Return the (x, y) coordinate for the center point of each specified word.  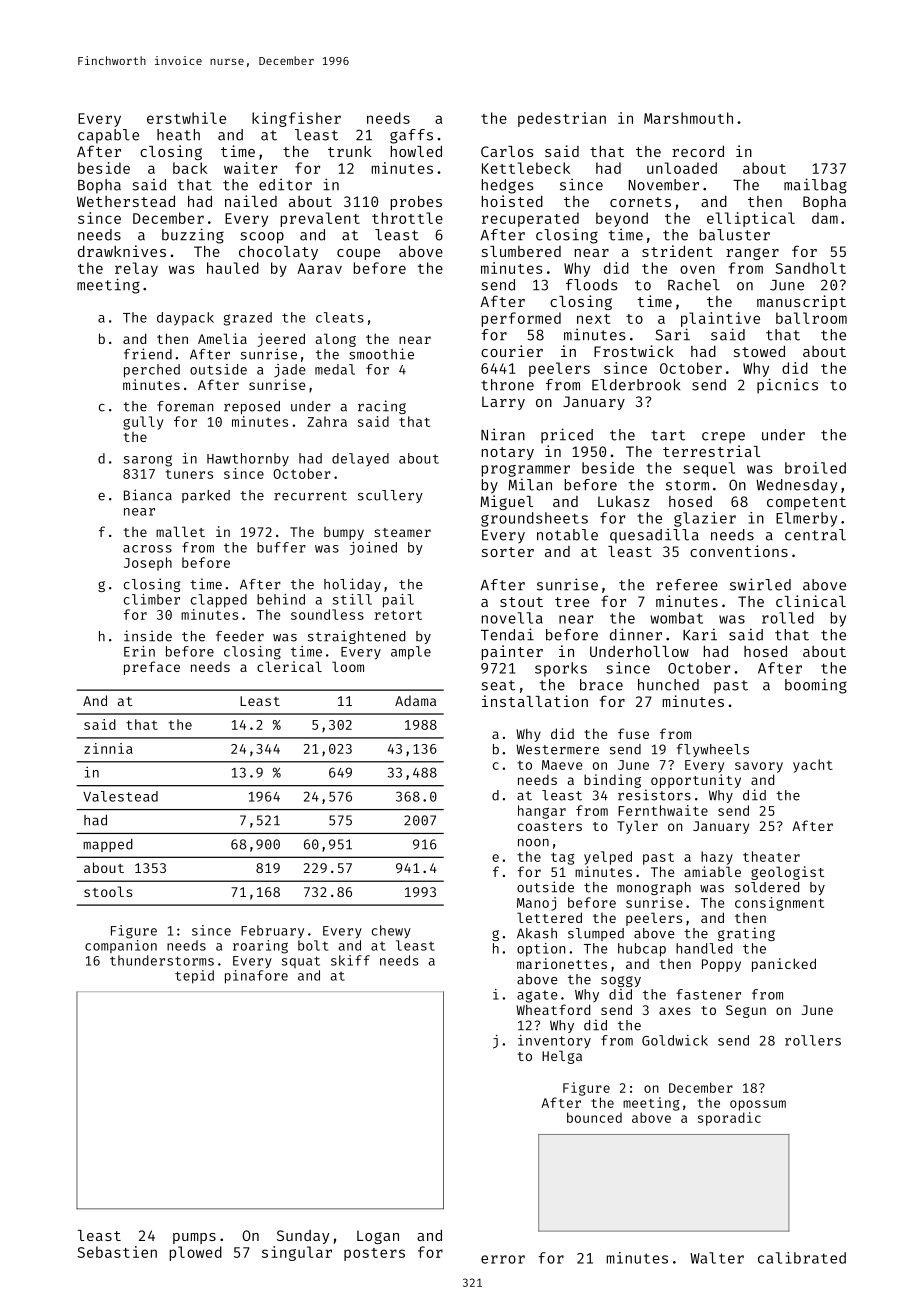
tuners (189, 474)
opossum (758, 1105)
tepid (194, 977)
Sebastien (117, 1252)
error (503, 1259)
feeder (240, 636)
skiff (350, 960)
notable (567, 535)
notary (508, 453)
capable (108, 136)
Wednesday (796, 486)
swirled (760, 584)
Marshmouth (688, 118)
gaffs (411, 136)
